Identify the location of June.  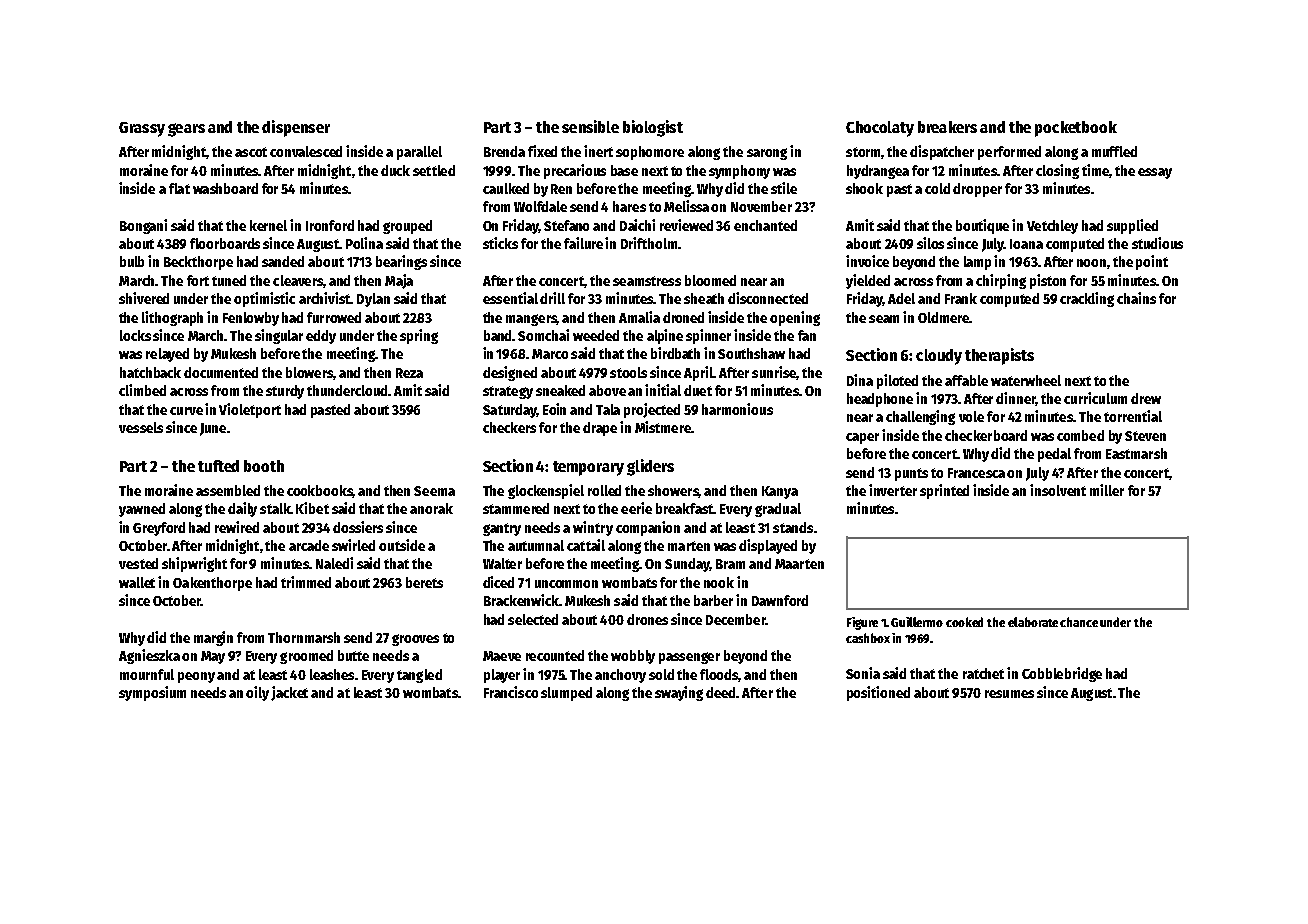
(213, 429).
